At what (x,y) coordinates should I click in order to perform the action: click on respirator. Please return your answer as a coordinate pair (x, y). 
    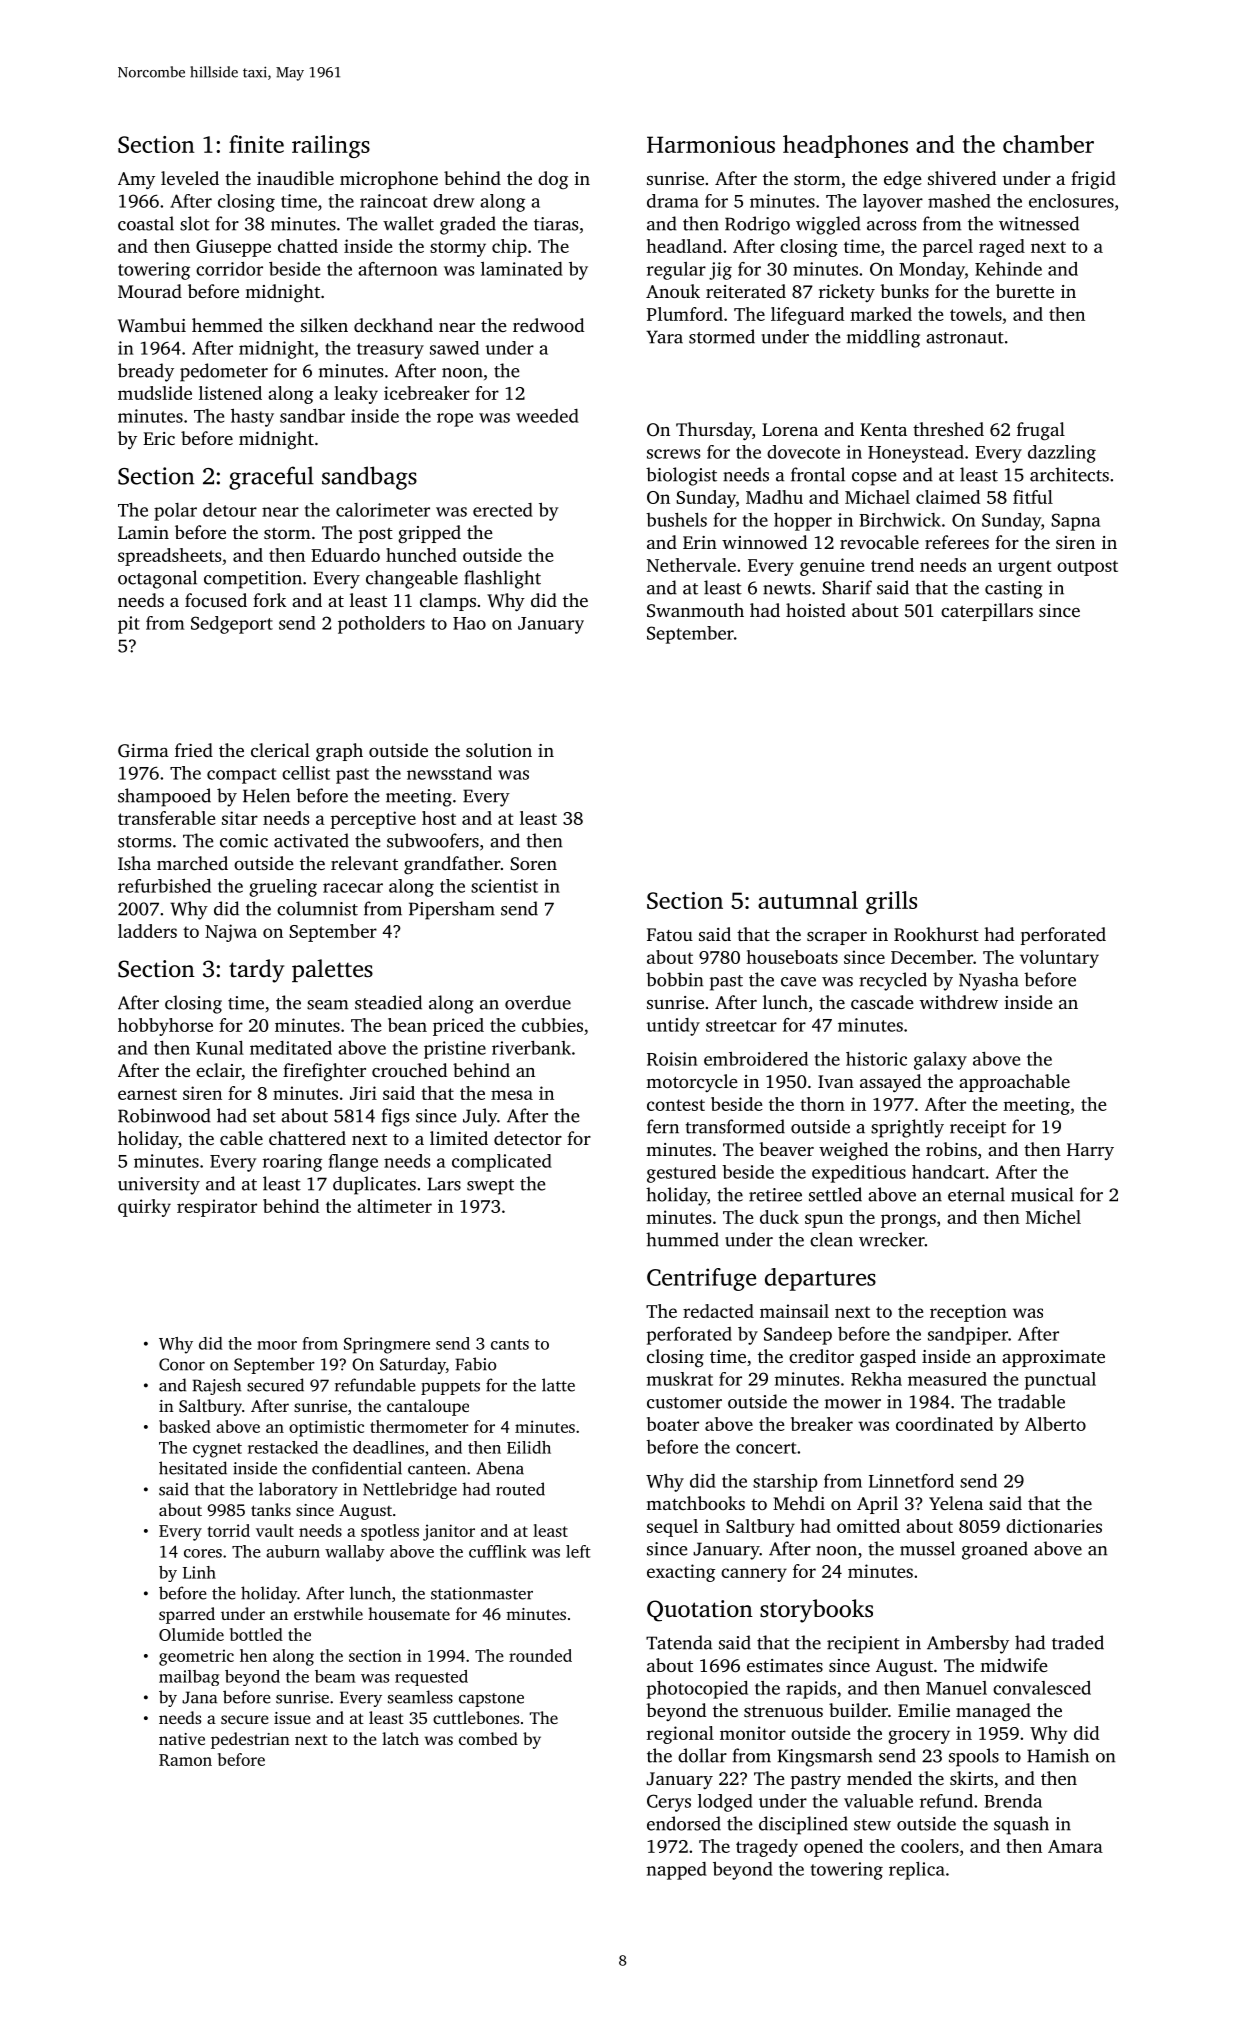
    Looking at the image, I should click on (217, 1208).
